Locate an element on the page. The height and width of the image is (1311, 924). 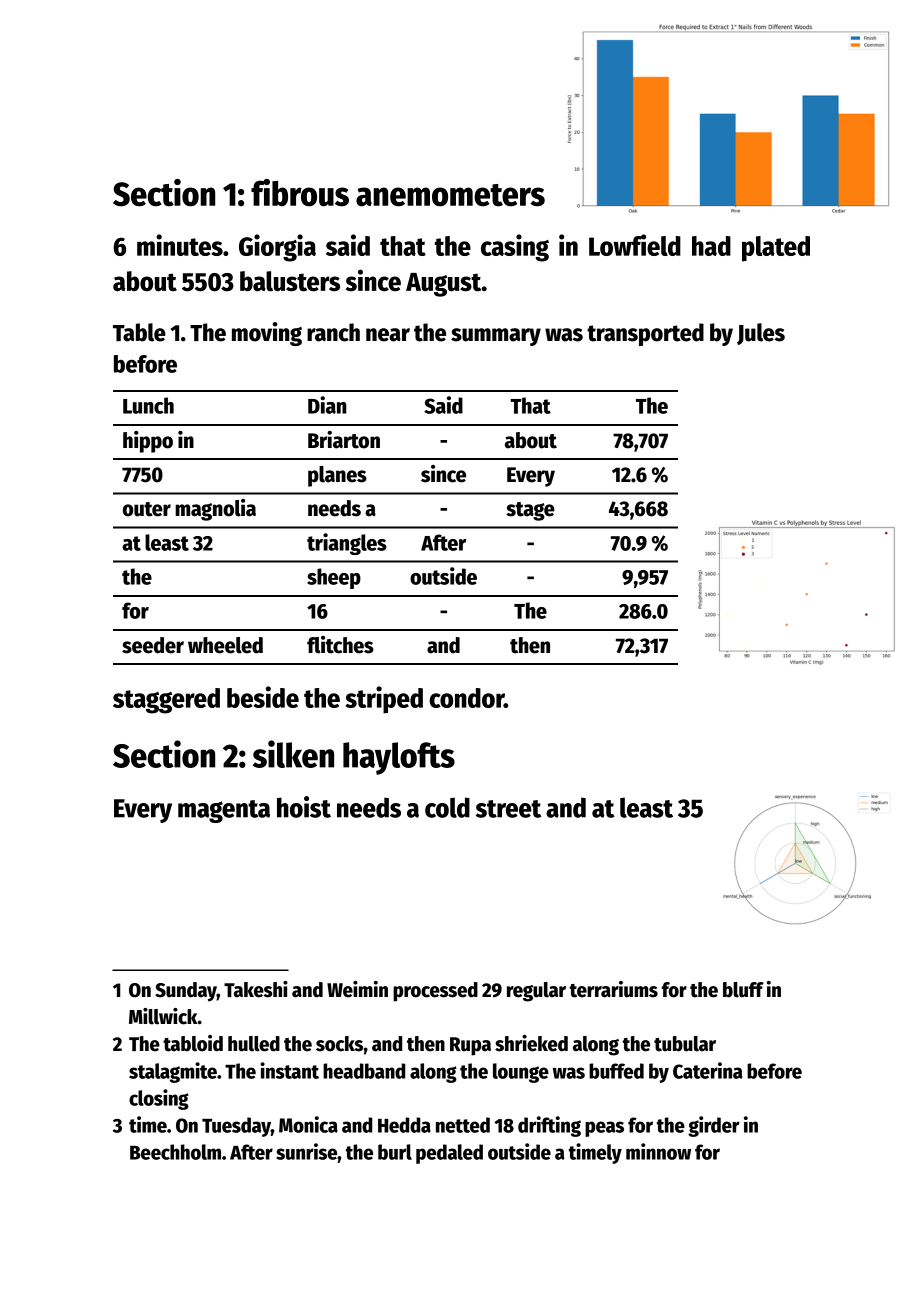
minutes is located at coordinates (180, 245).
